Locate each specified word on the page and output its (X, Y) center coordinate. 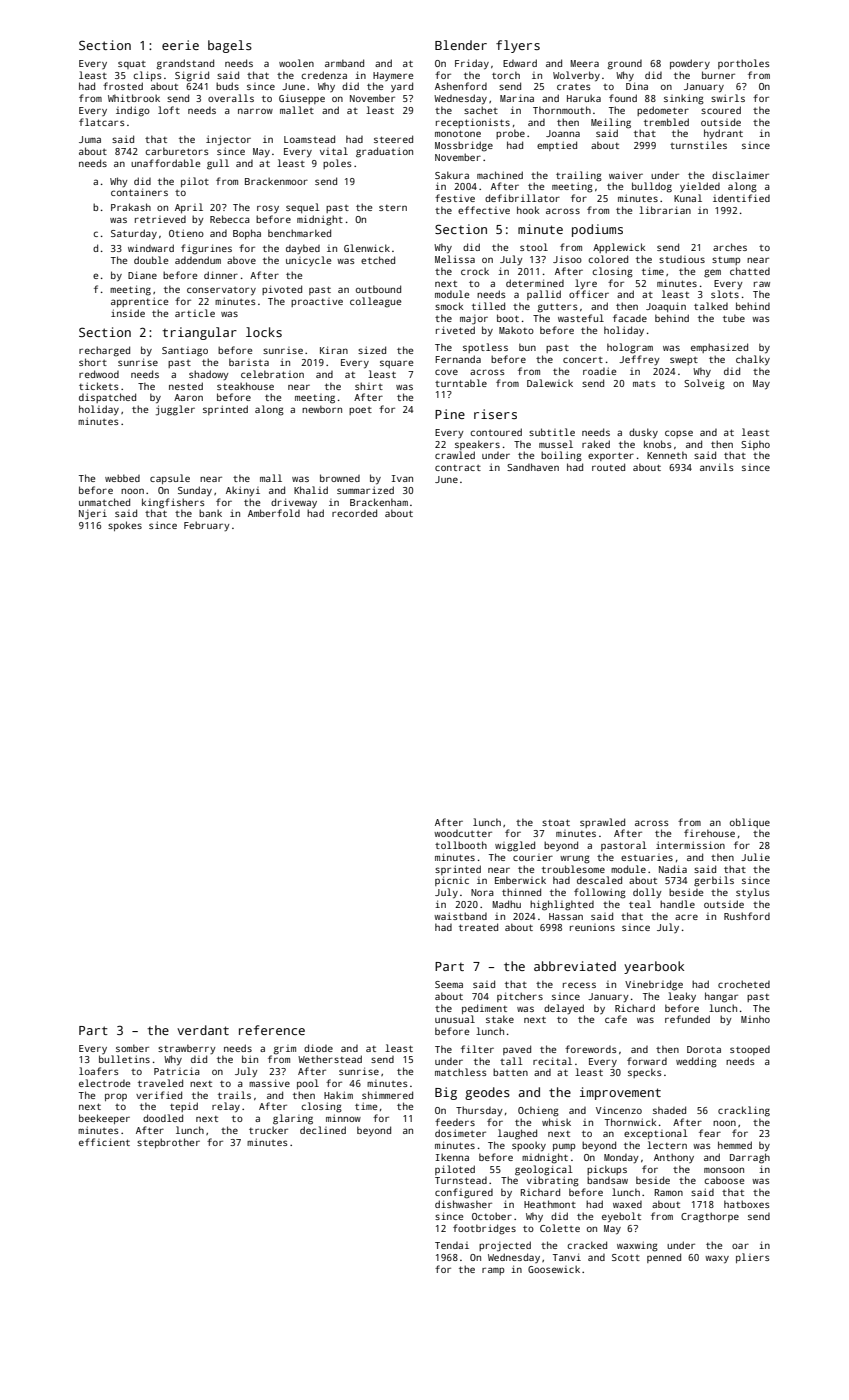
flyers (518, 46)
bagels (230, 46)
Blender (461, 45)
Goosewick (554, 1269)
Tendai (452, 1245)
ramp (493, 1271)
